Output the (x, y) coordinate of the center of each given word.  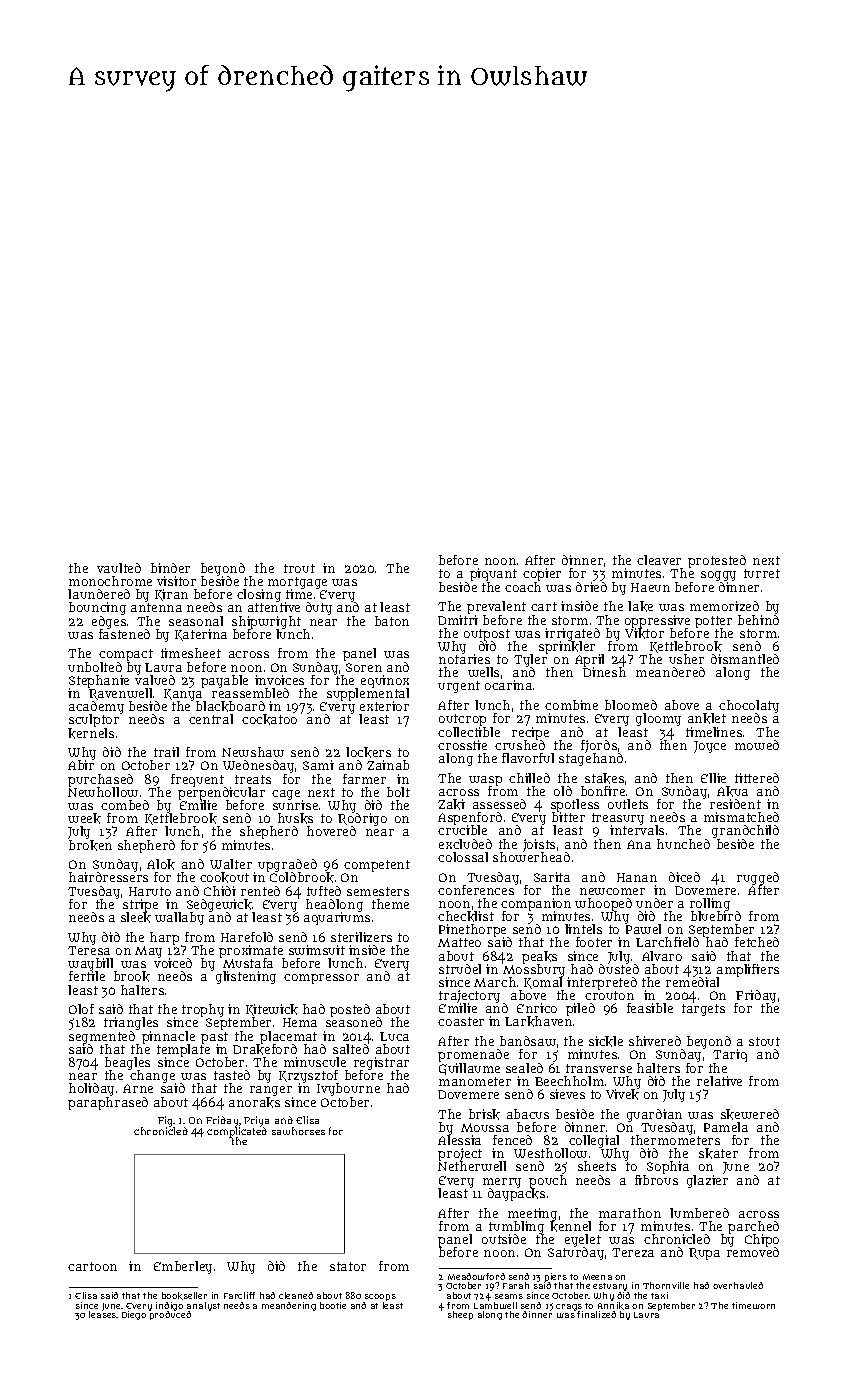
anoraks (254, 1102)
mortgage (297, 583)
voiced (173, 963)
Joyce (710, 747)
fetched (757, 942)
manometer (475, 1081)
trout (299, 568)
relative (719, 1081)
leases (103, 1315)
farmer (364, 779)
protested (717, 561)
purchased (100, 781)
